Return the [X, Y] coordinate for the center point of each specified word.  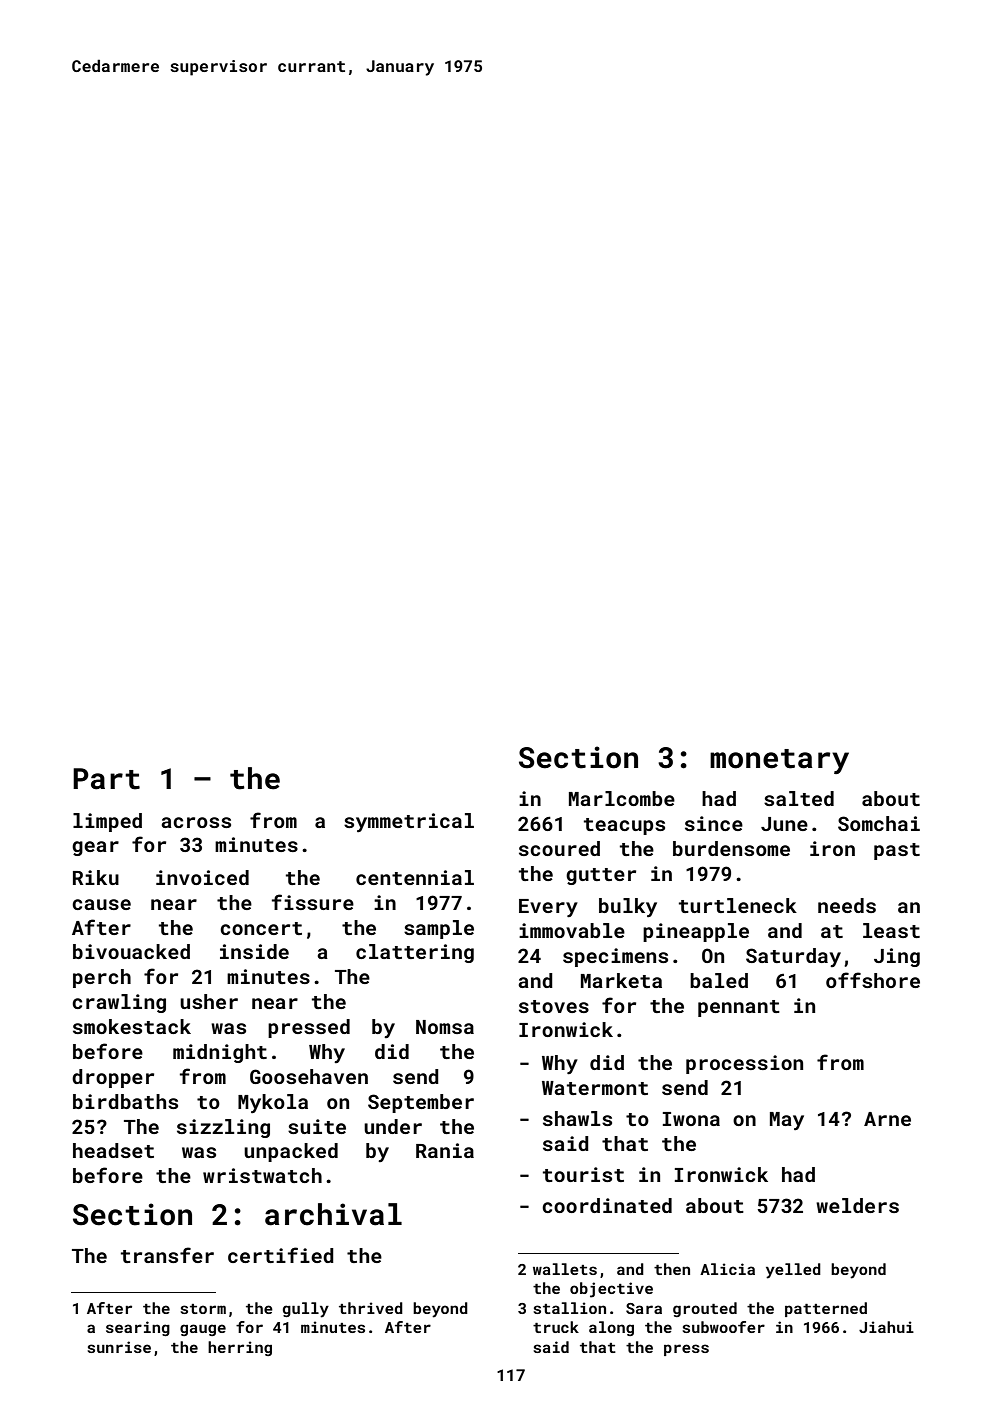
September [421, 1103]
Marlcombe [622, 798]
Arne [887, 1119]
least [891, 930]
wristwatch [262, 1175]
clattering [415, 953]
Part [106, 779]
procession [744, 1064]
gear [95, 848]
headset [113, 1150]
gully [306, 1310]
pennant [739, 1008]
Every [548, 908]
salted [799, 798]
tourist [583, 1174]
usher [209, 1001]
